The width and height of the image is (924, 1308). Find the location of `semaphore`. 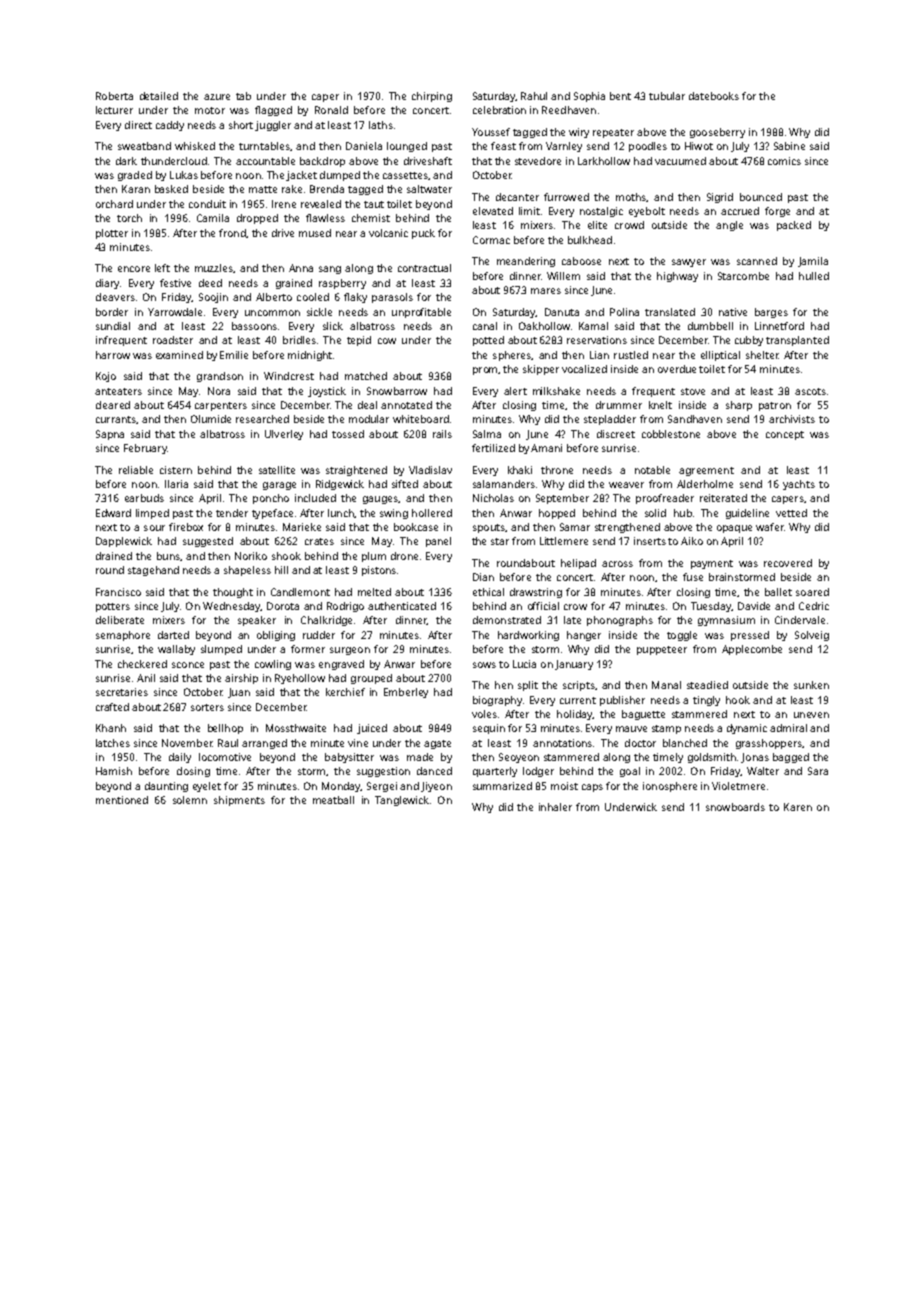

semaphore is located at coordinates (123, 636).
